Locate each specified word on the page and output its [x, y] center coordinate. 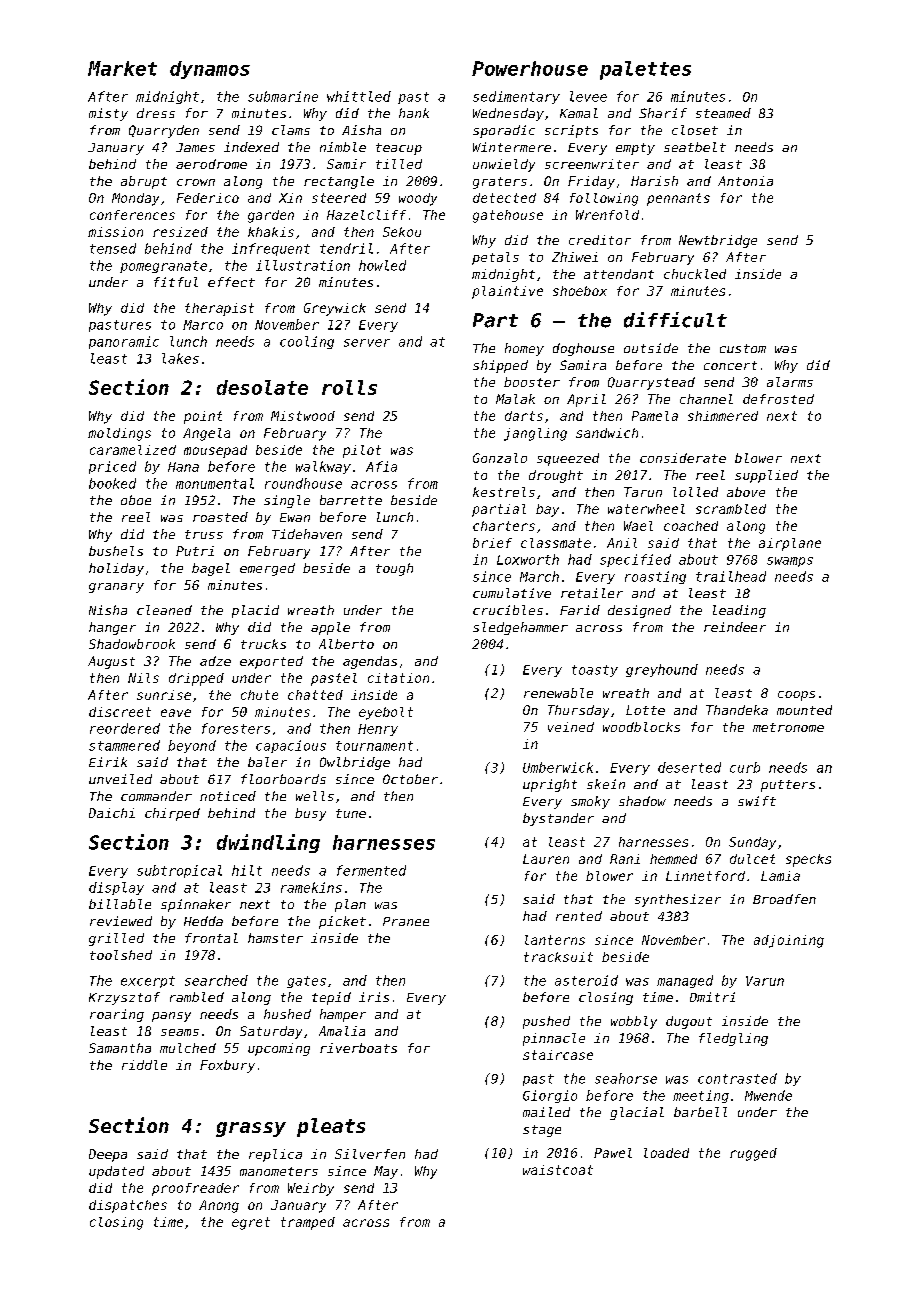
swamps [790, 562]
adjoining [789, 941]
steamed [723, 113]
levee [588, 96]
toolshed [121, 955]
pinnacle [554, 1039]
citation [398, 678]
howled [382, 265]
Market [122, 68]
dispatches [128, 1206]
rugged [753, 1154]
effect [231, 282]
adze [215, 661]
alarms [790, 382]
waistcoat [558, 1170]
